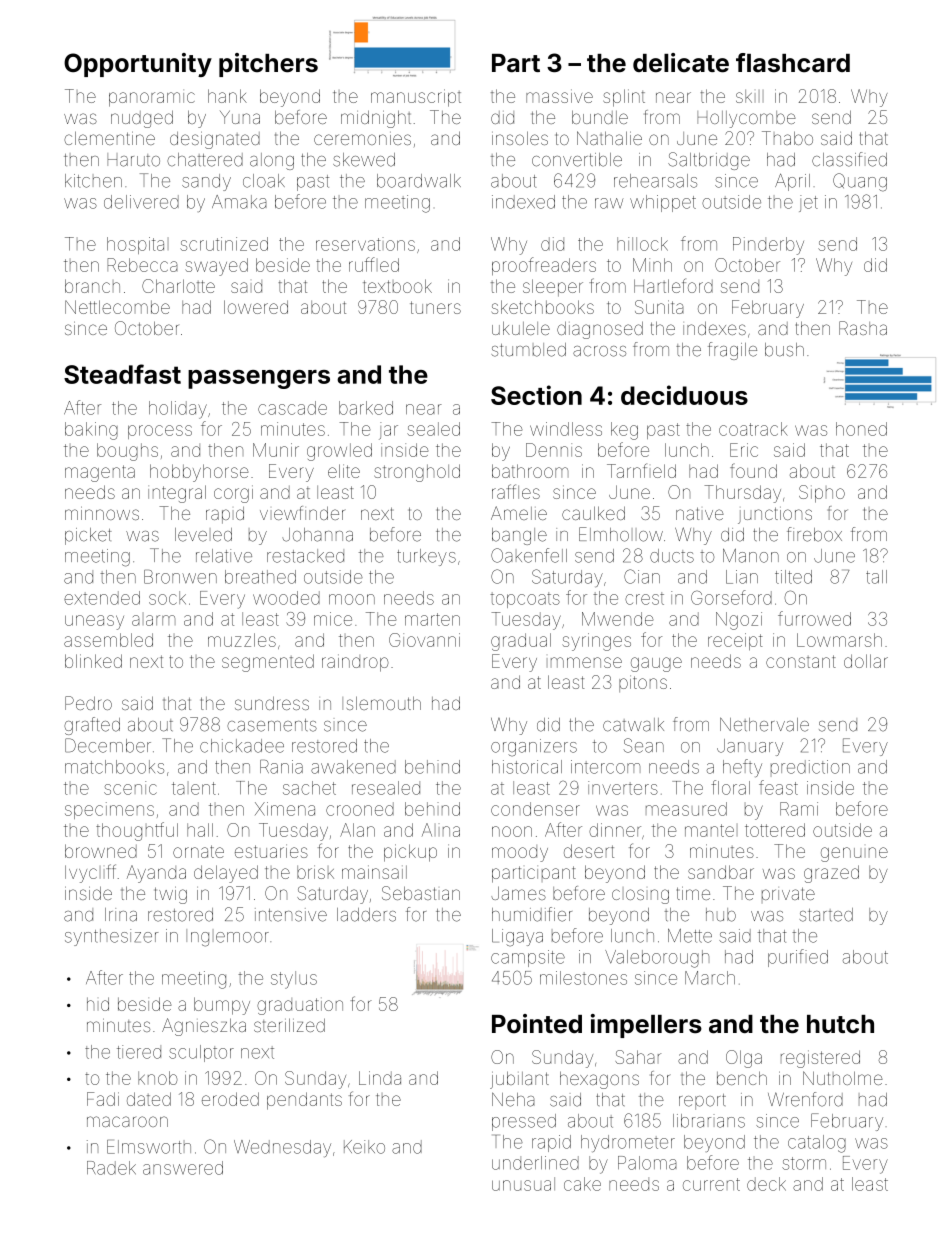  What do you see at coordinates (843, 1078) in the screenshot?
I see `Nutholme` at bounding box center [843, 1078].
